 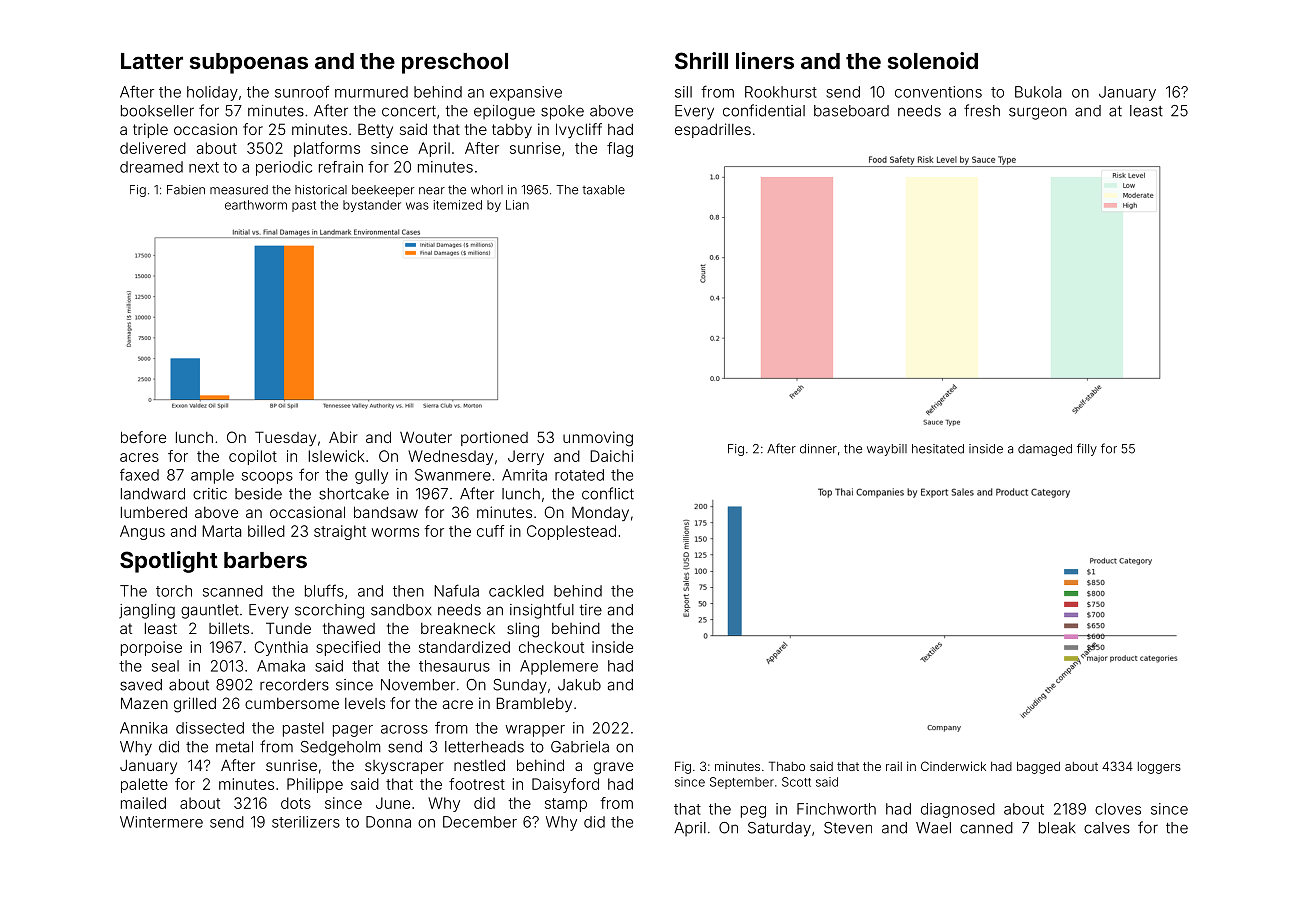 I want to click on filly, so click(x=1087, y=449).
